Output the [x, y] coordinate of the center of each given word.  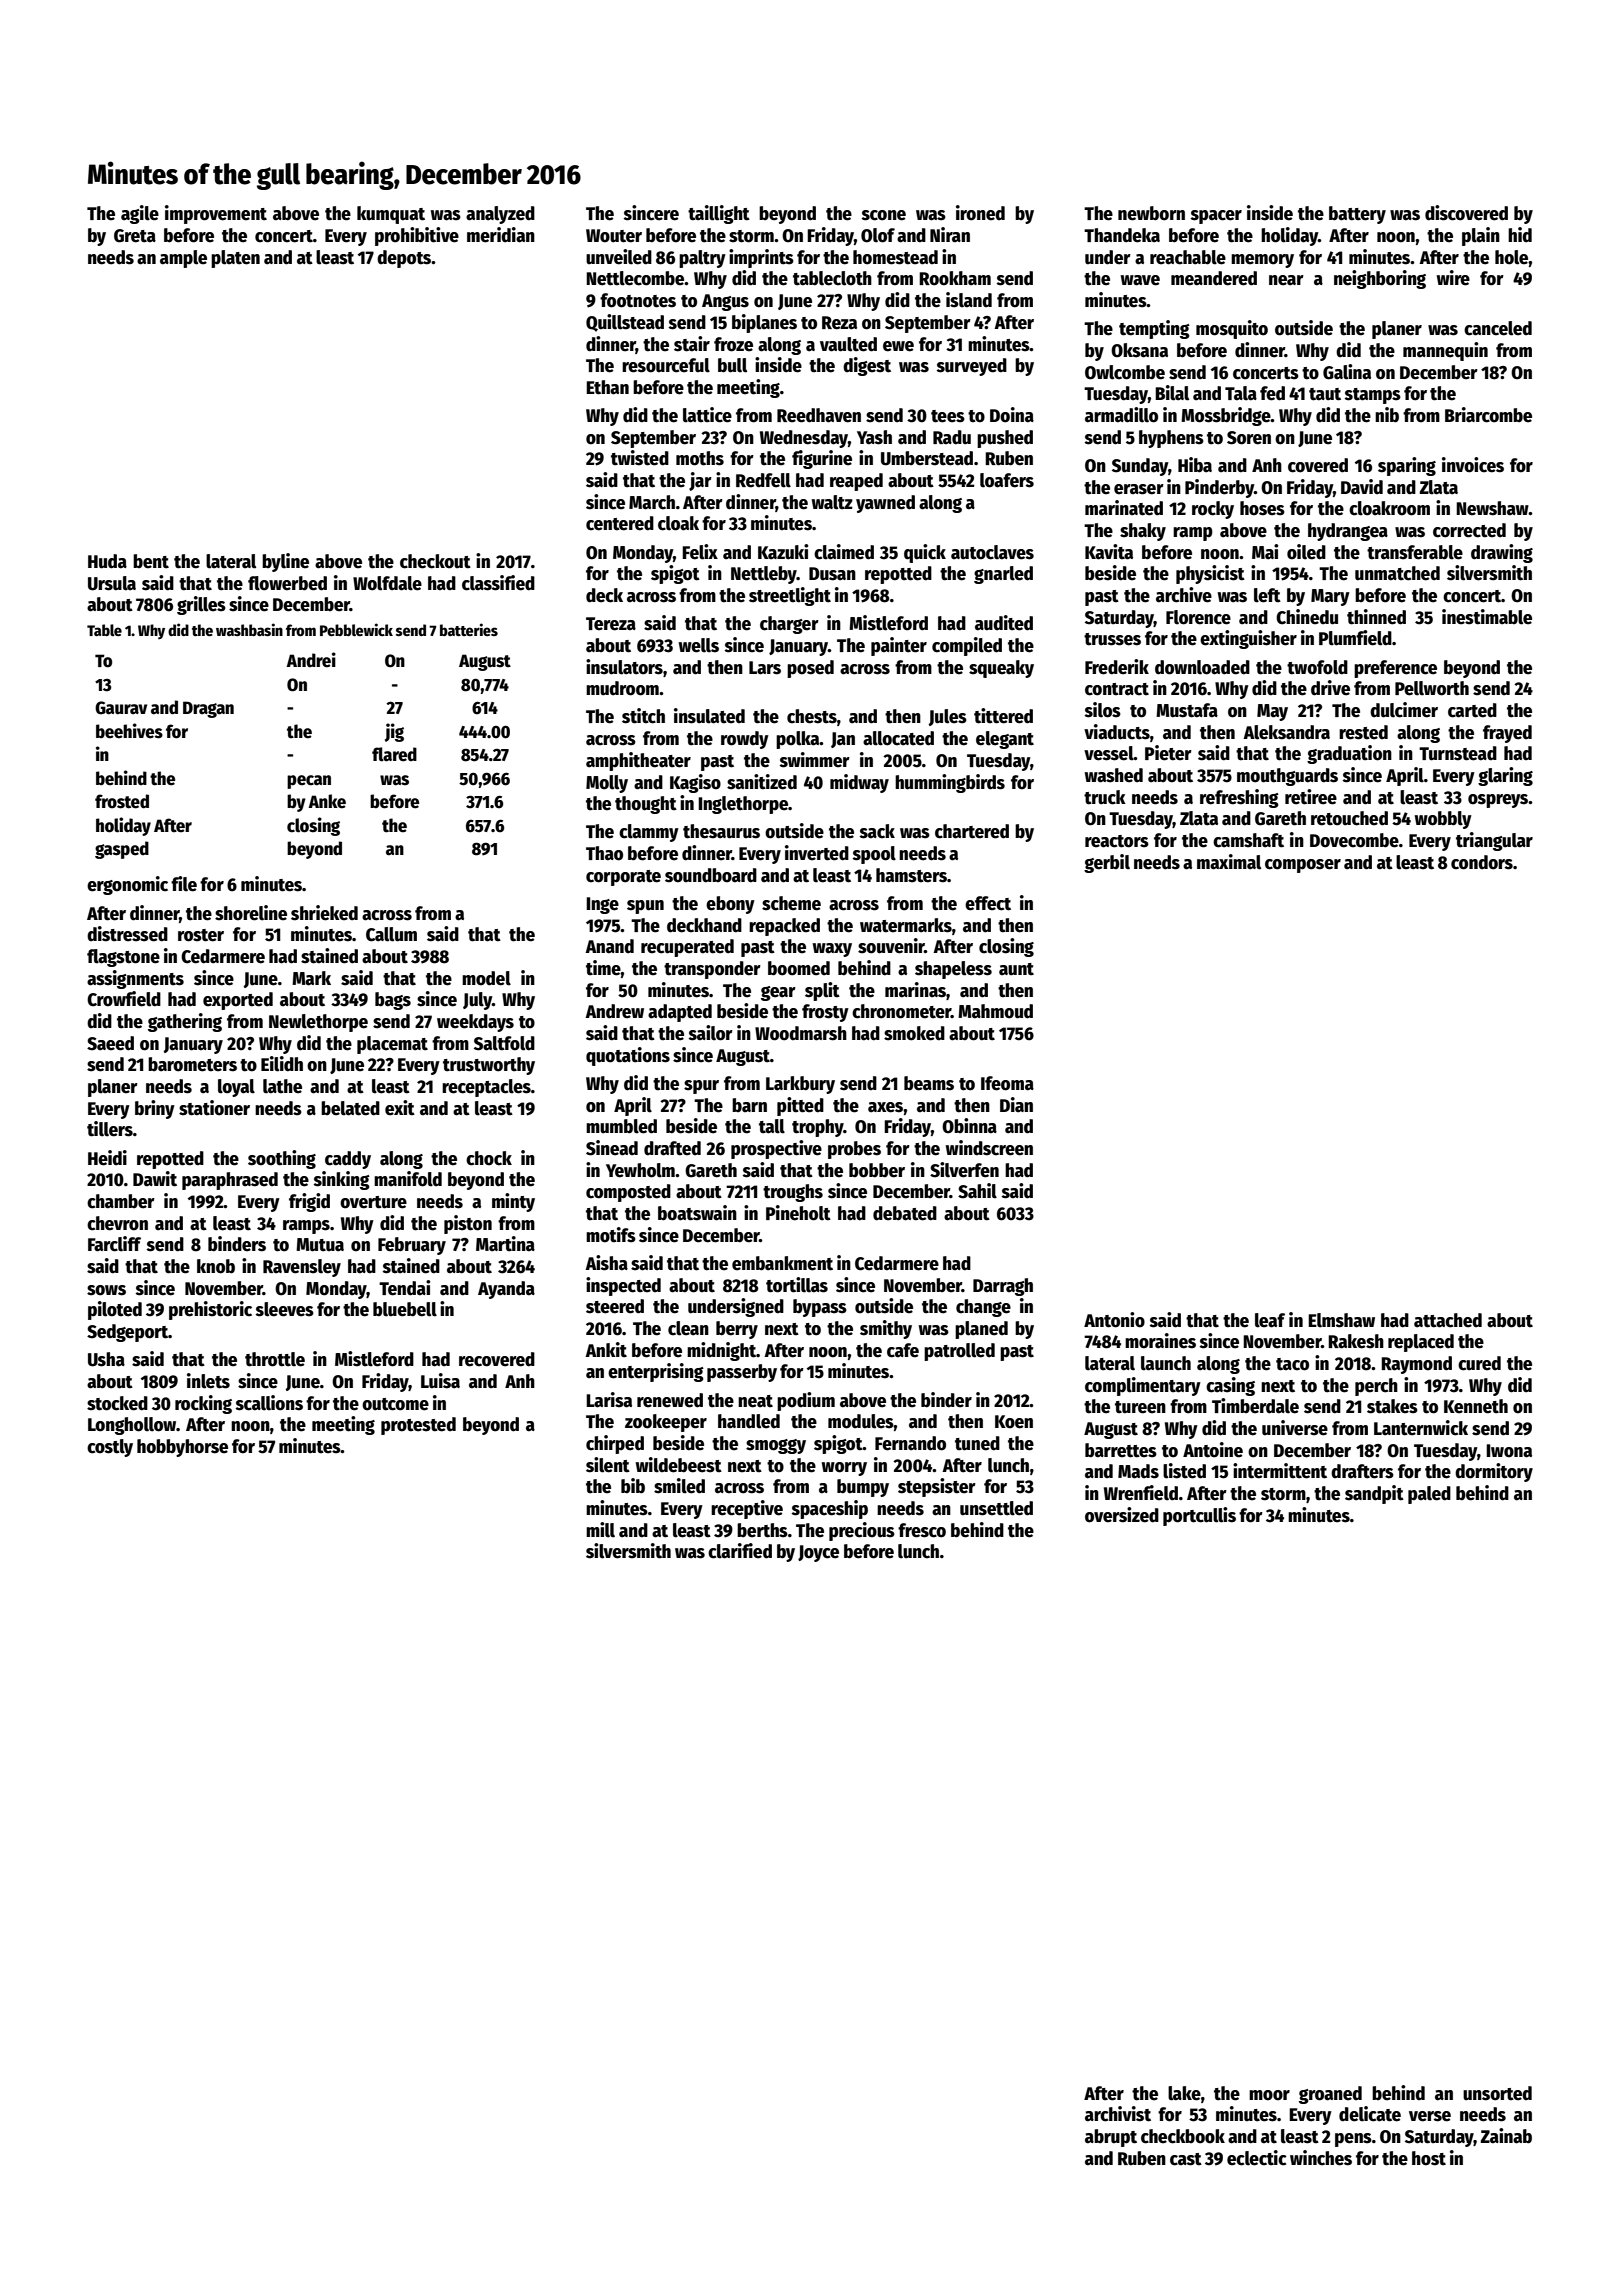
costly [110, 1448]
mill [600, 1530]
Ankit [606, 1350]
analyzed [500, 215]
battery [1357, 215]
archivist [1118, 2114]
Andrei [311, 660]
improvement [216, 214]
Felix [700, 552]
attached [1448, 1320]
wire [1453, 278]
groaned [1330, 2095]
